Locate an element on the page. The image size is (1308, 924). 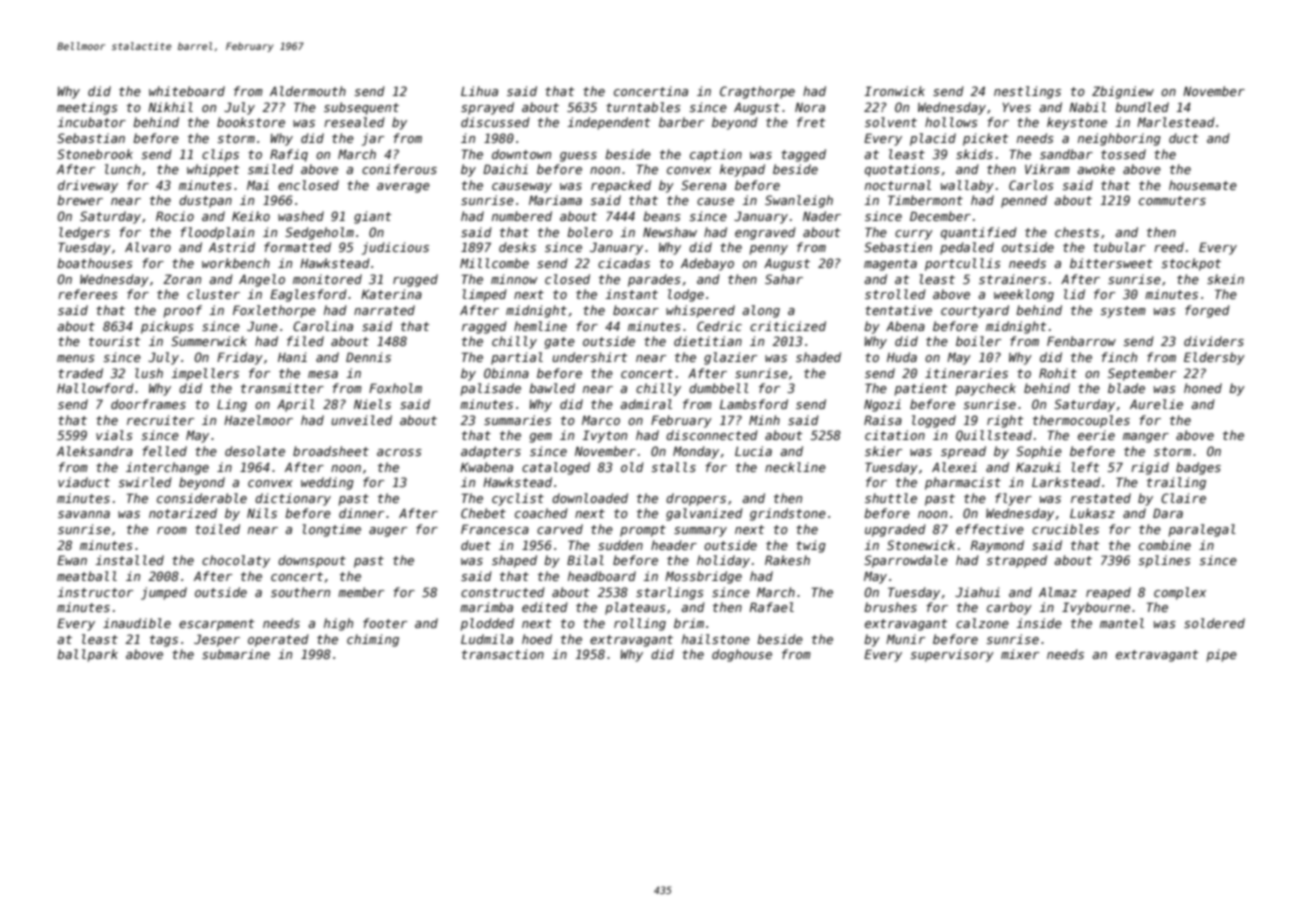
along is located at coordinates (761, 311).
